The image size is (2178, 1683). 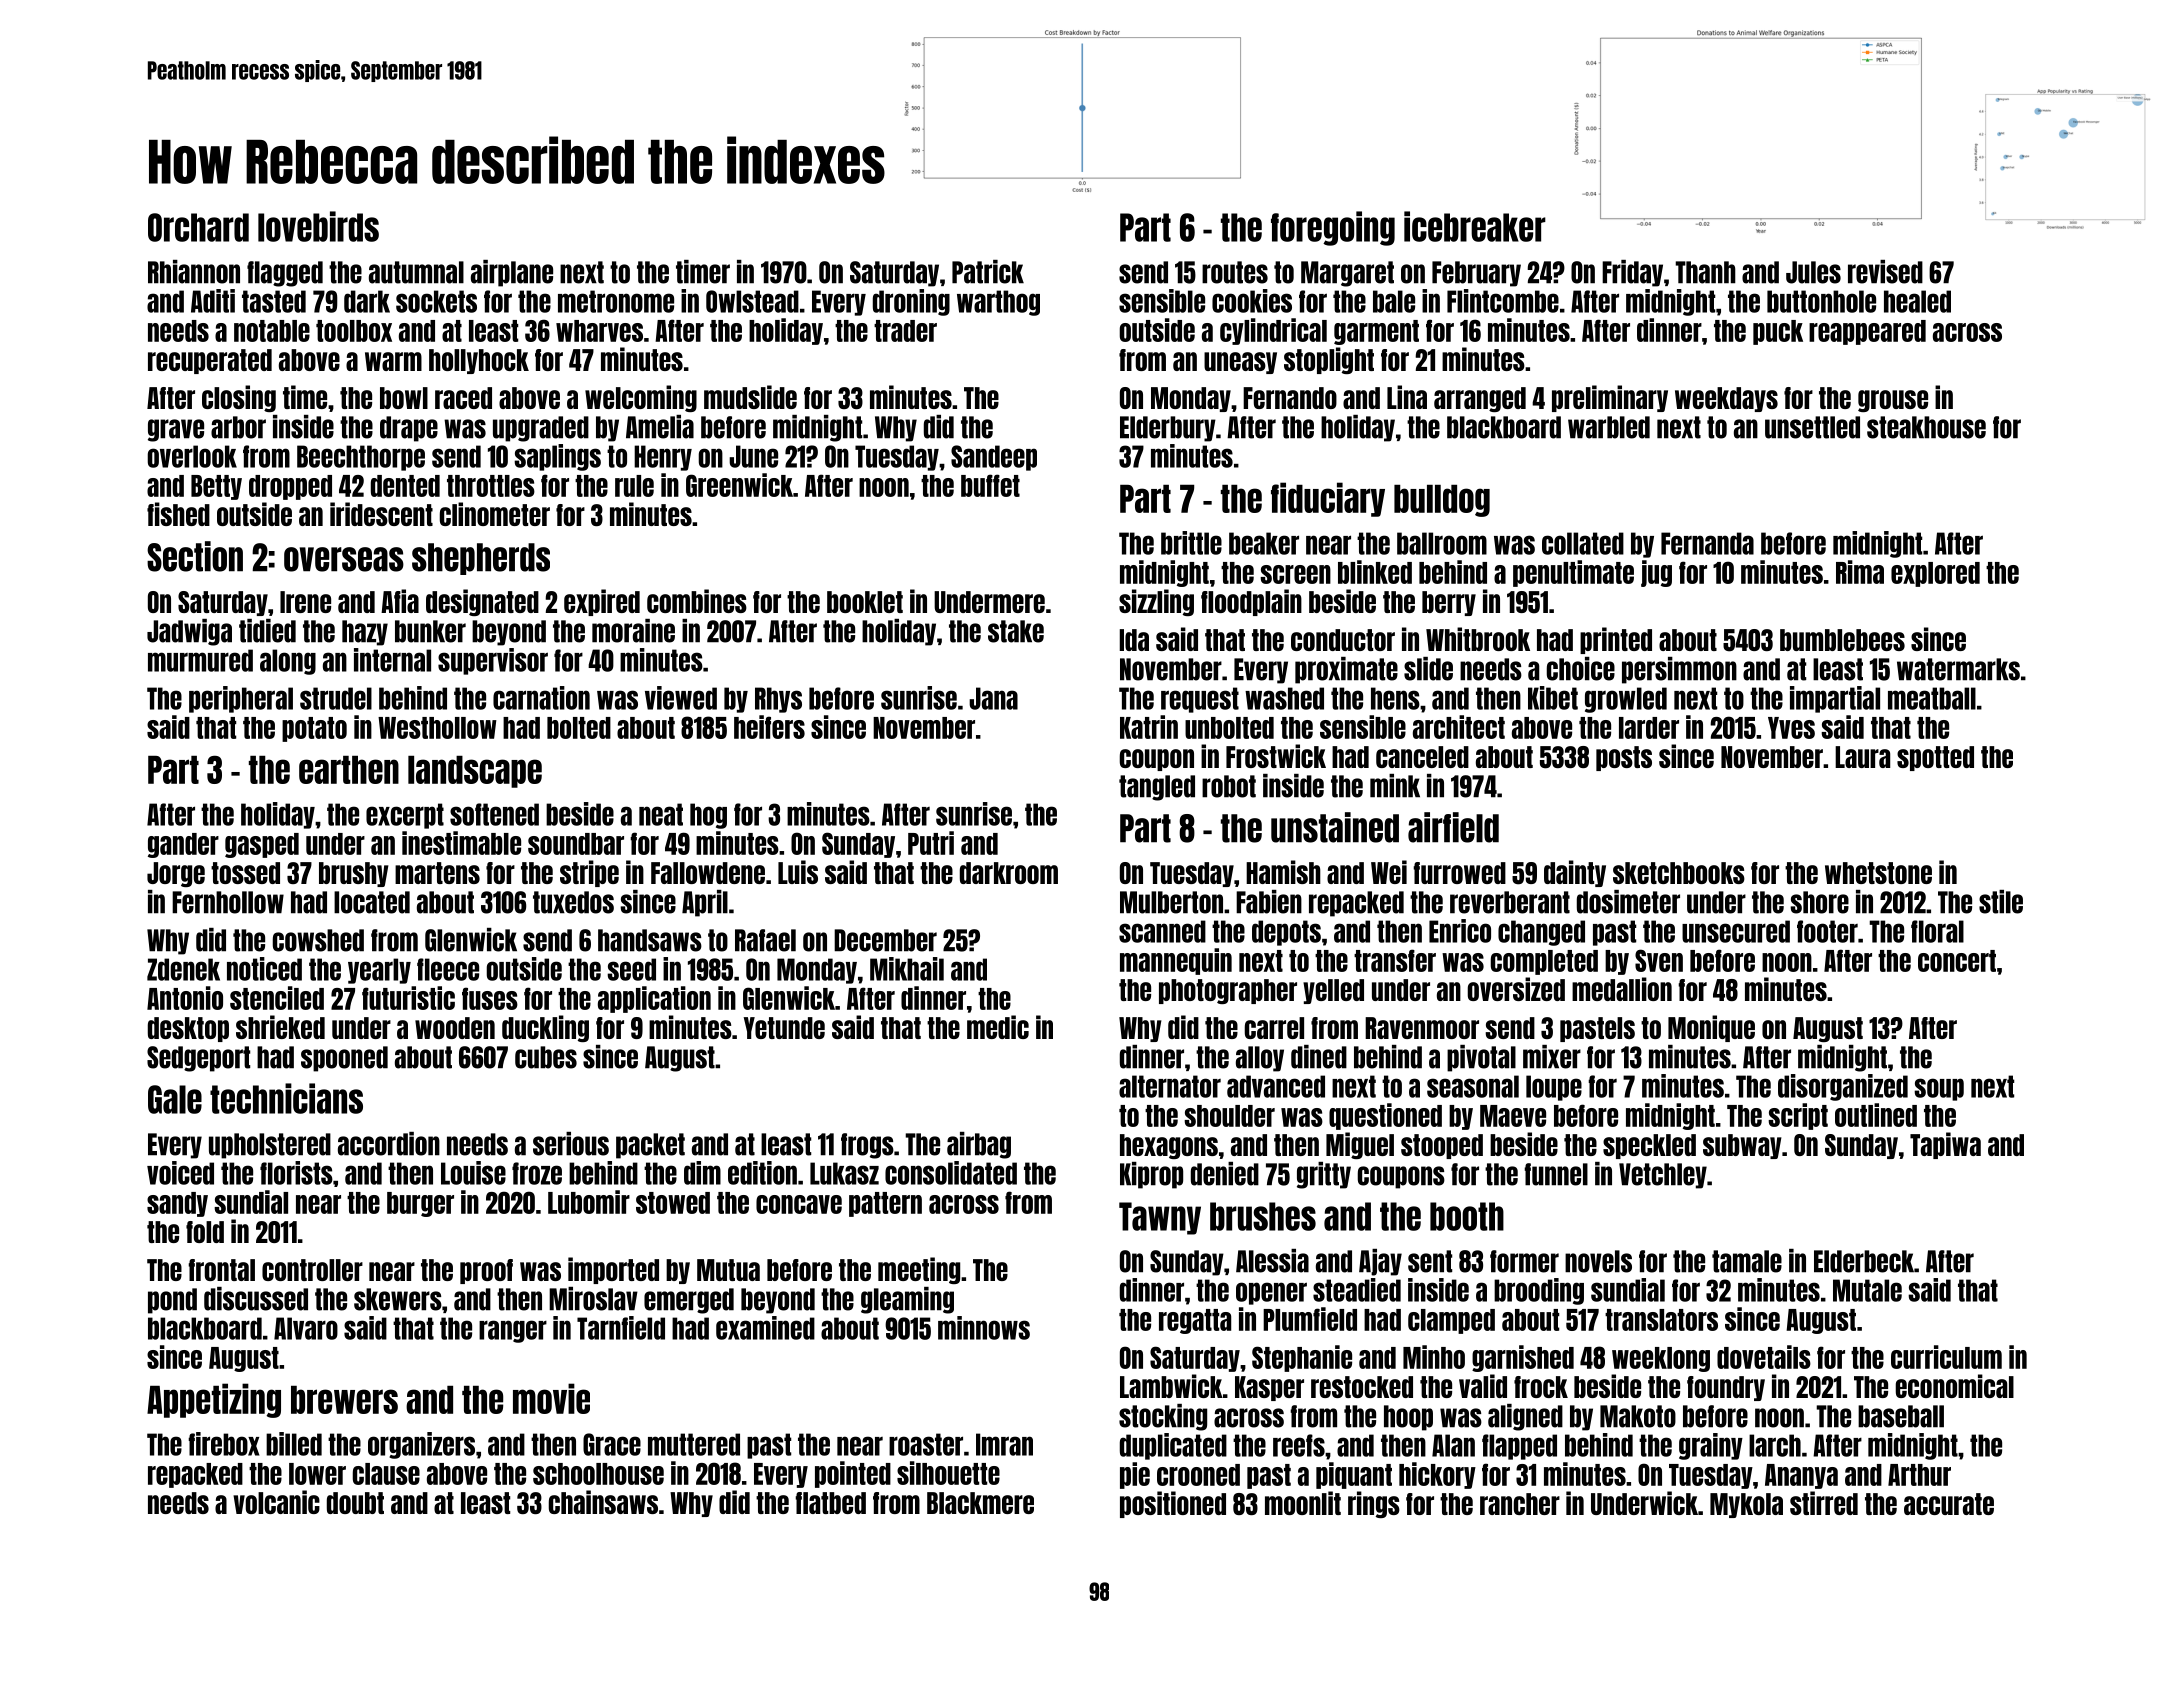 I want to click on foregoing, so click(x=1333, y=228).
